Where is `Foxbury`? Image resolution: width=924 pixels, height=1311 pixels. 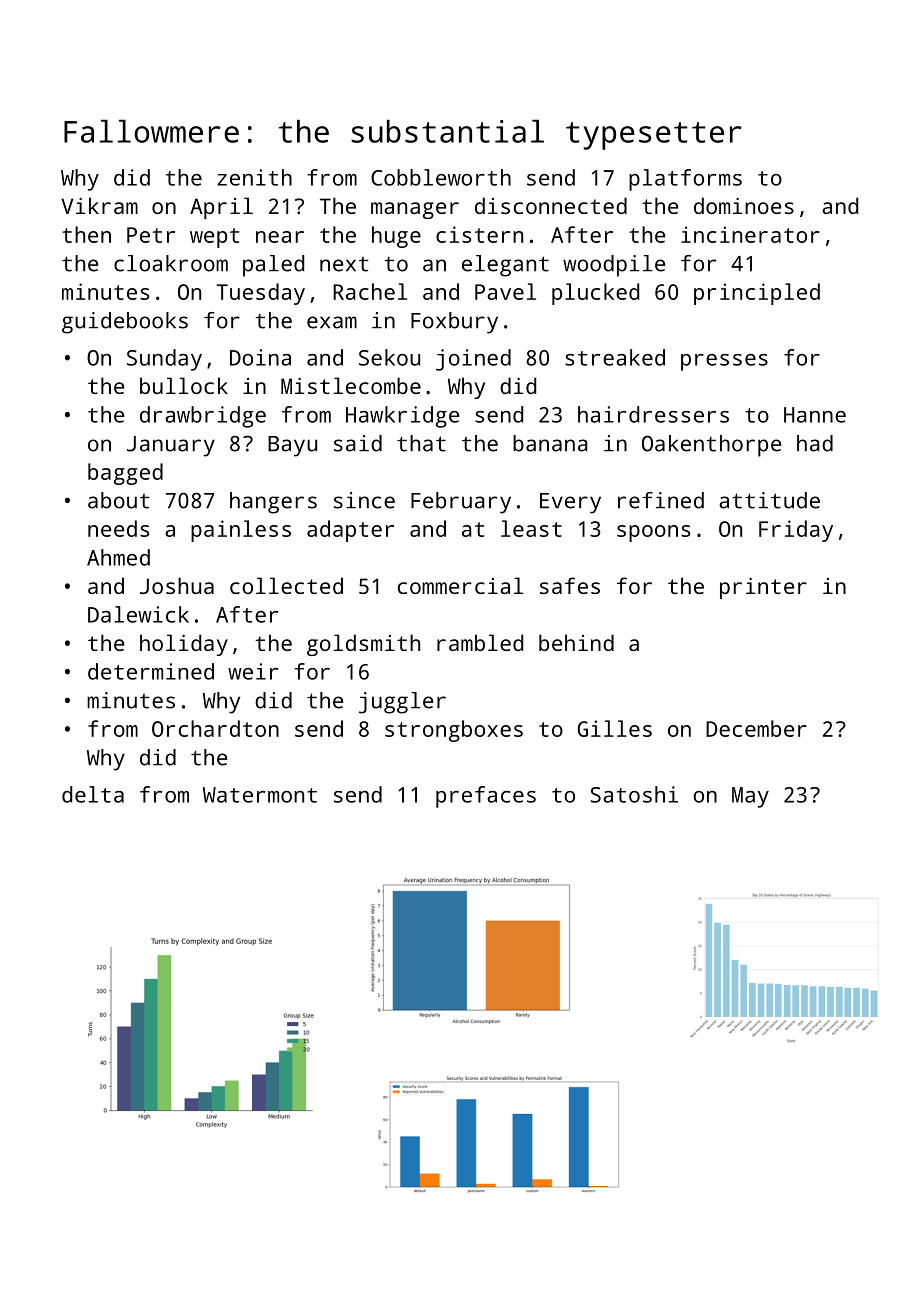
Foxbury is located at coordinates (454, 323).
